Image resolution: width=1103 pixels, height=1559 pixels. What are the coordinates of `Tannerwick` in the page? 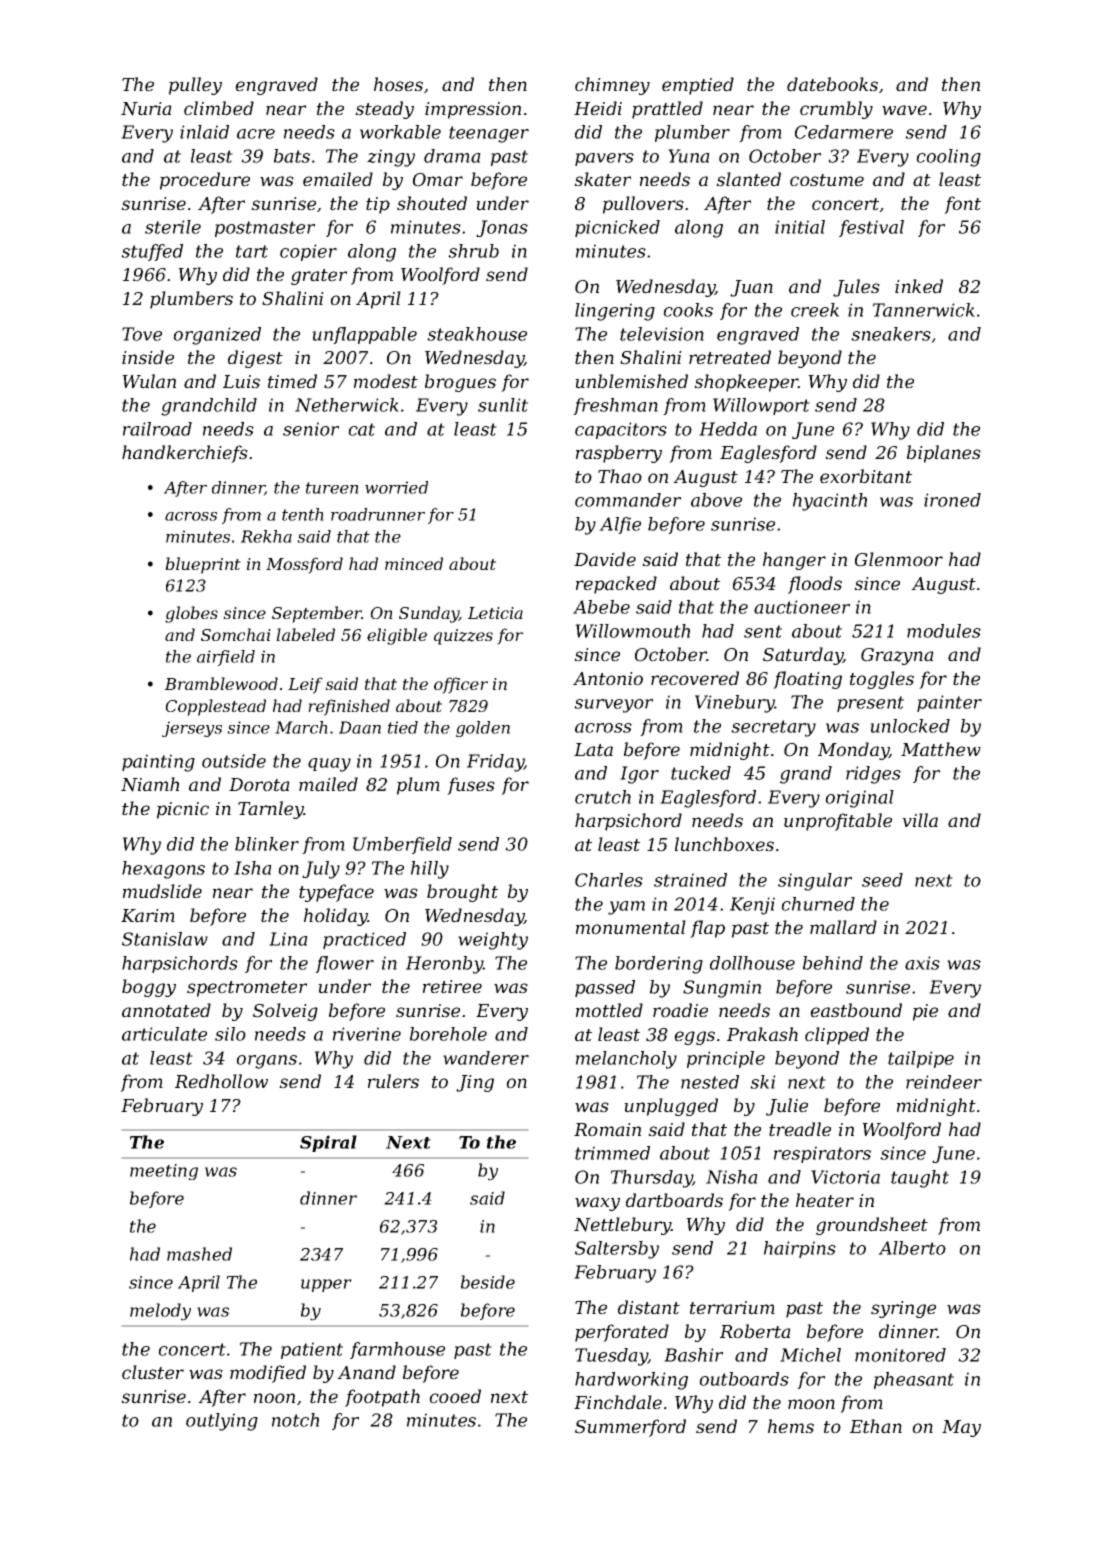 It's located at (924, 310).
